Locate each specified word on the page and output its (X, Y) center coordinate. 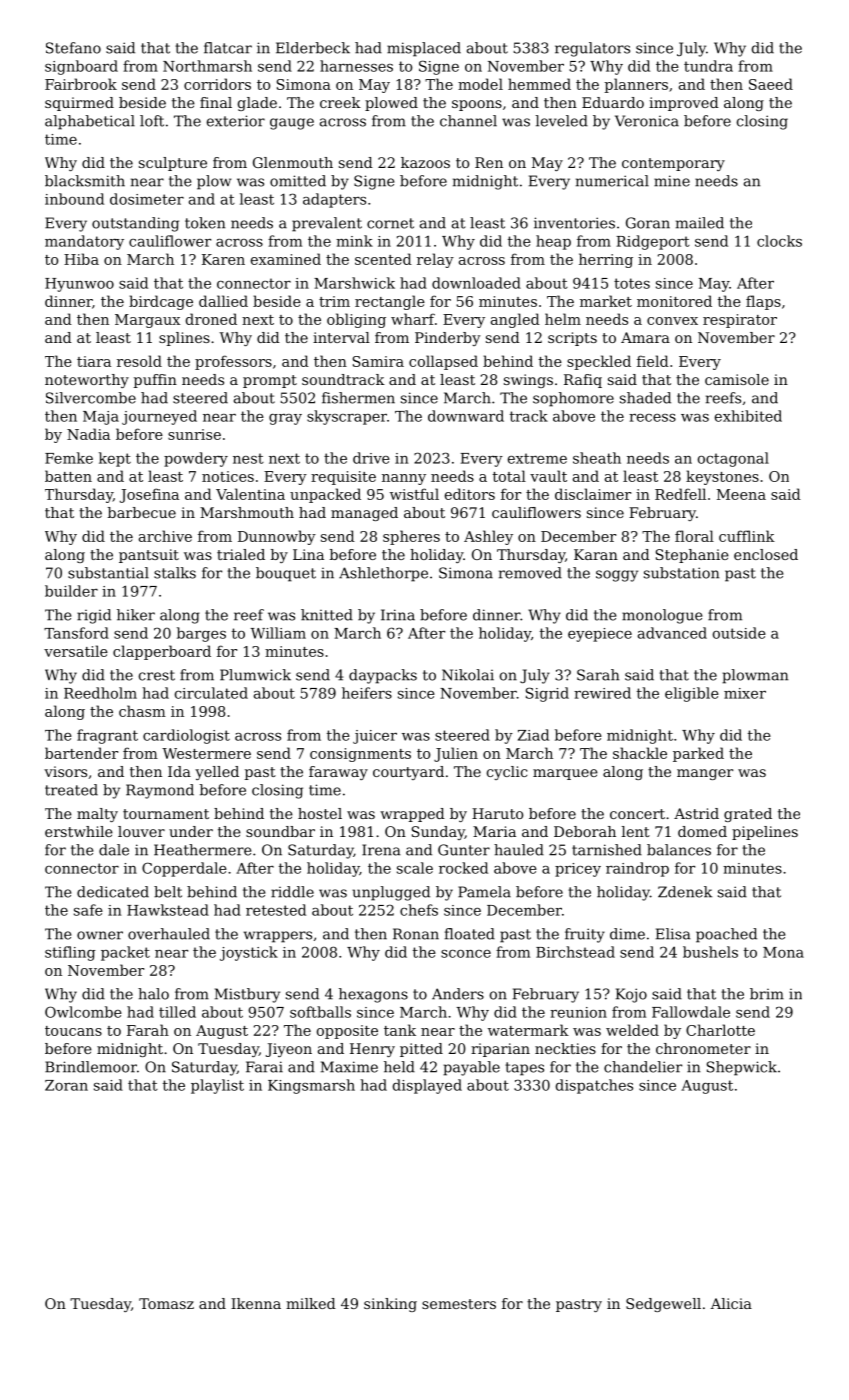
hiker (136, 615)
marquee (565, 774)
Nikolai (468, 675)
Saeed (771, 84)
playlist (217, 1086)
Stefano (73, 48)
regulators (592, 49)
